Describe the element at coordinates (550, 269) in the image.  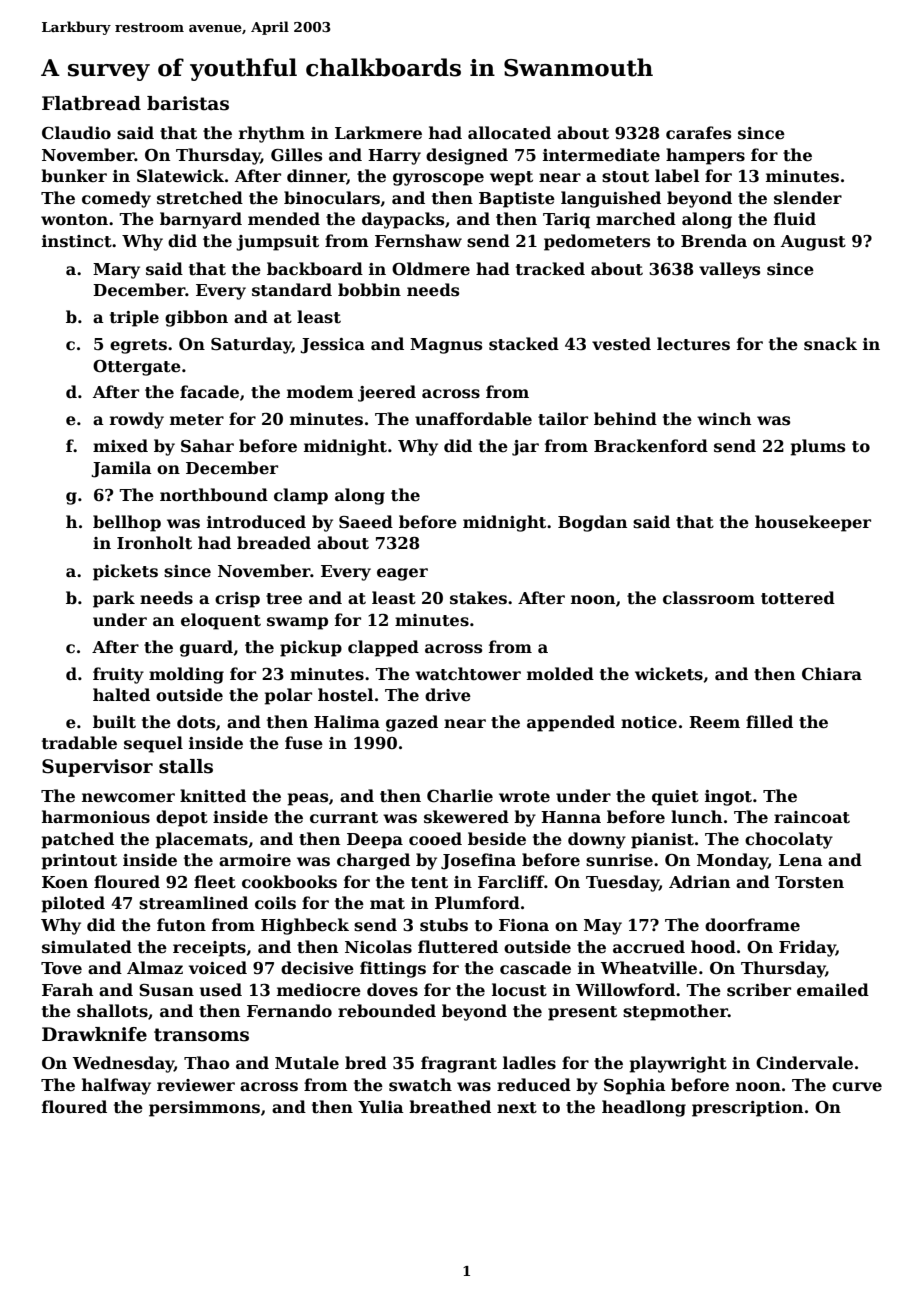
I see `tracked` at that location.
